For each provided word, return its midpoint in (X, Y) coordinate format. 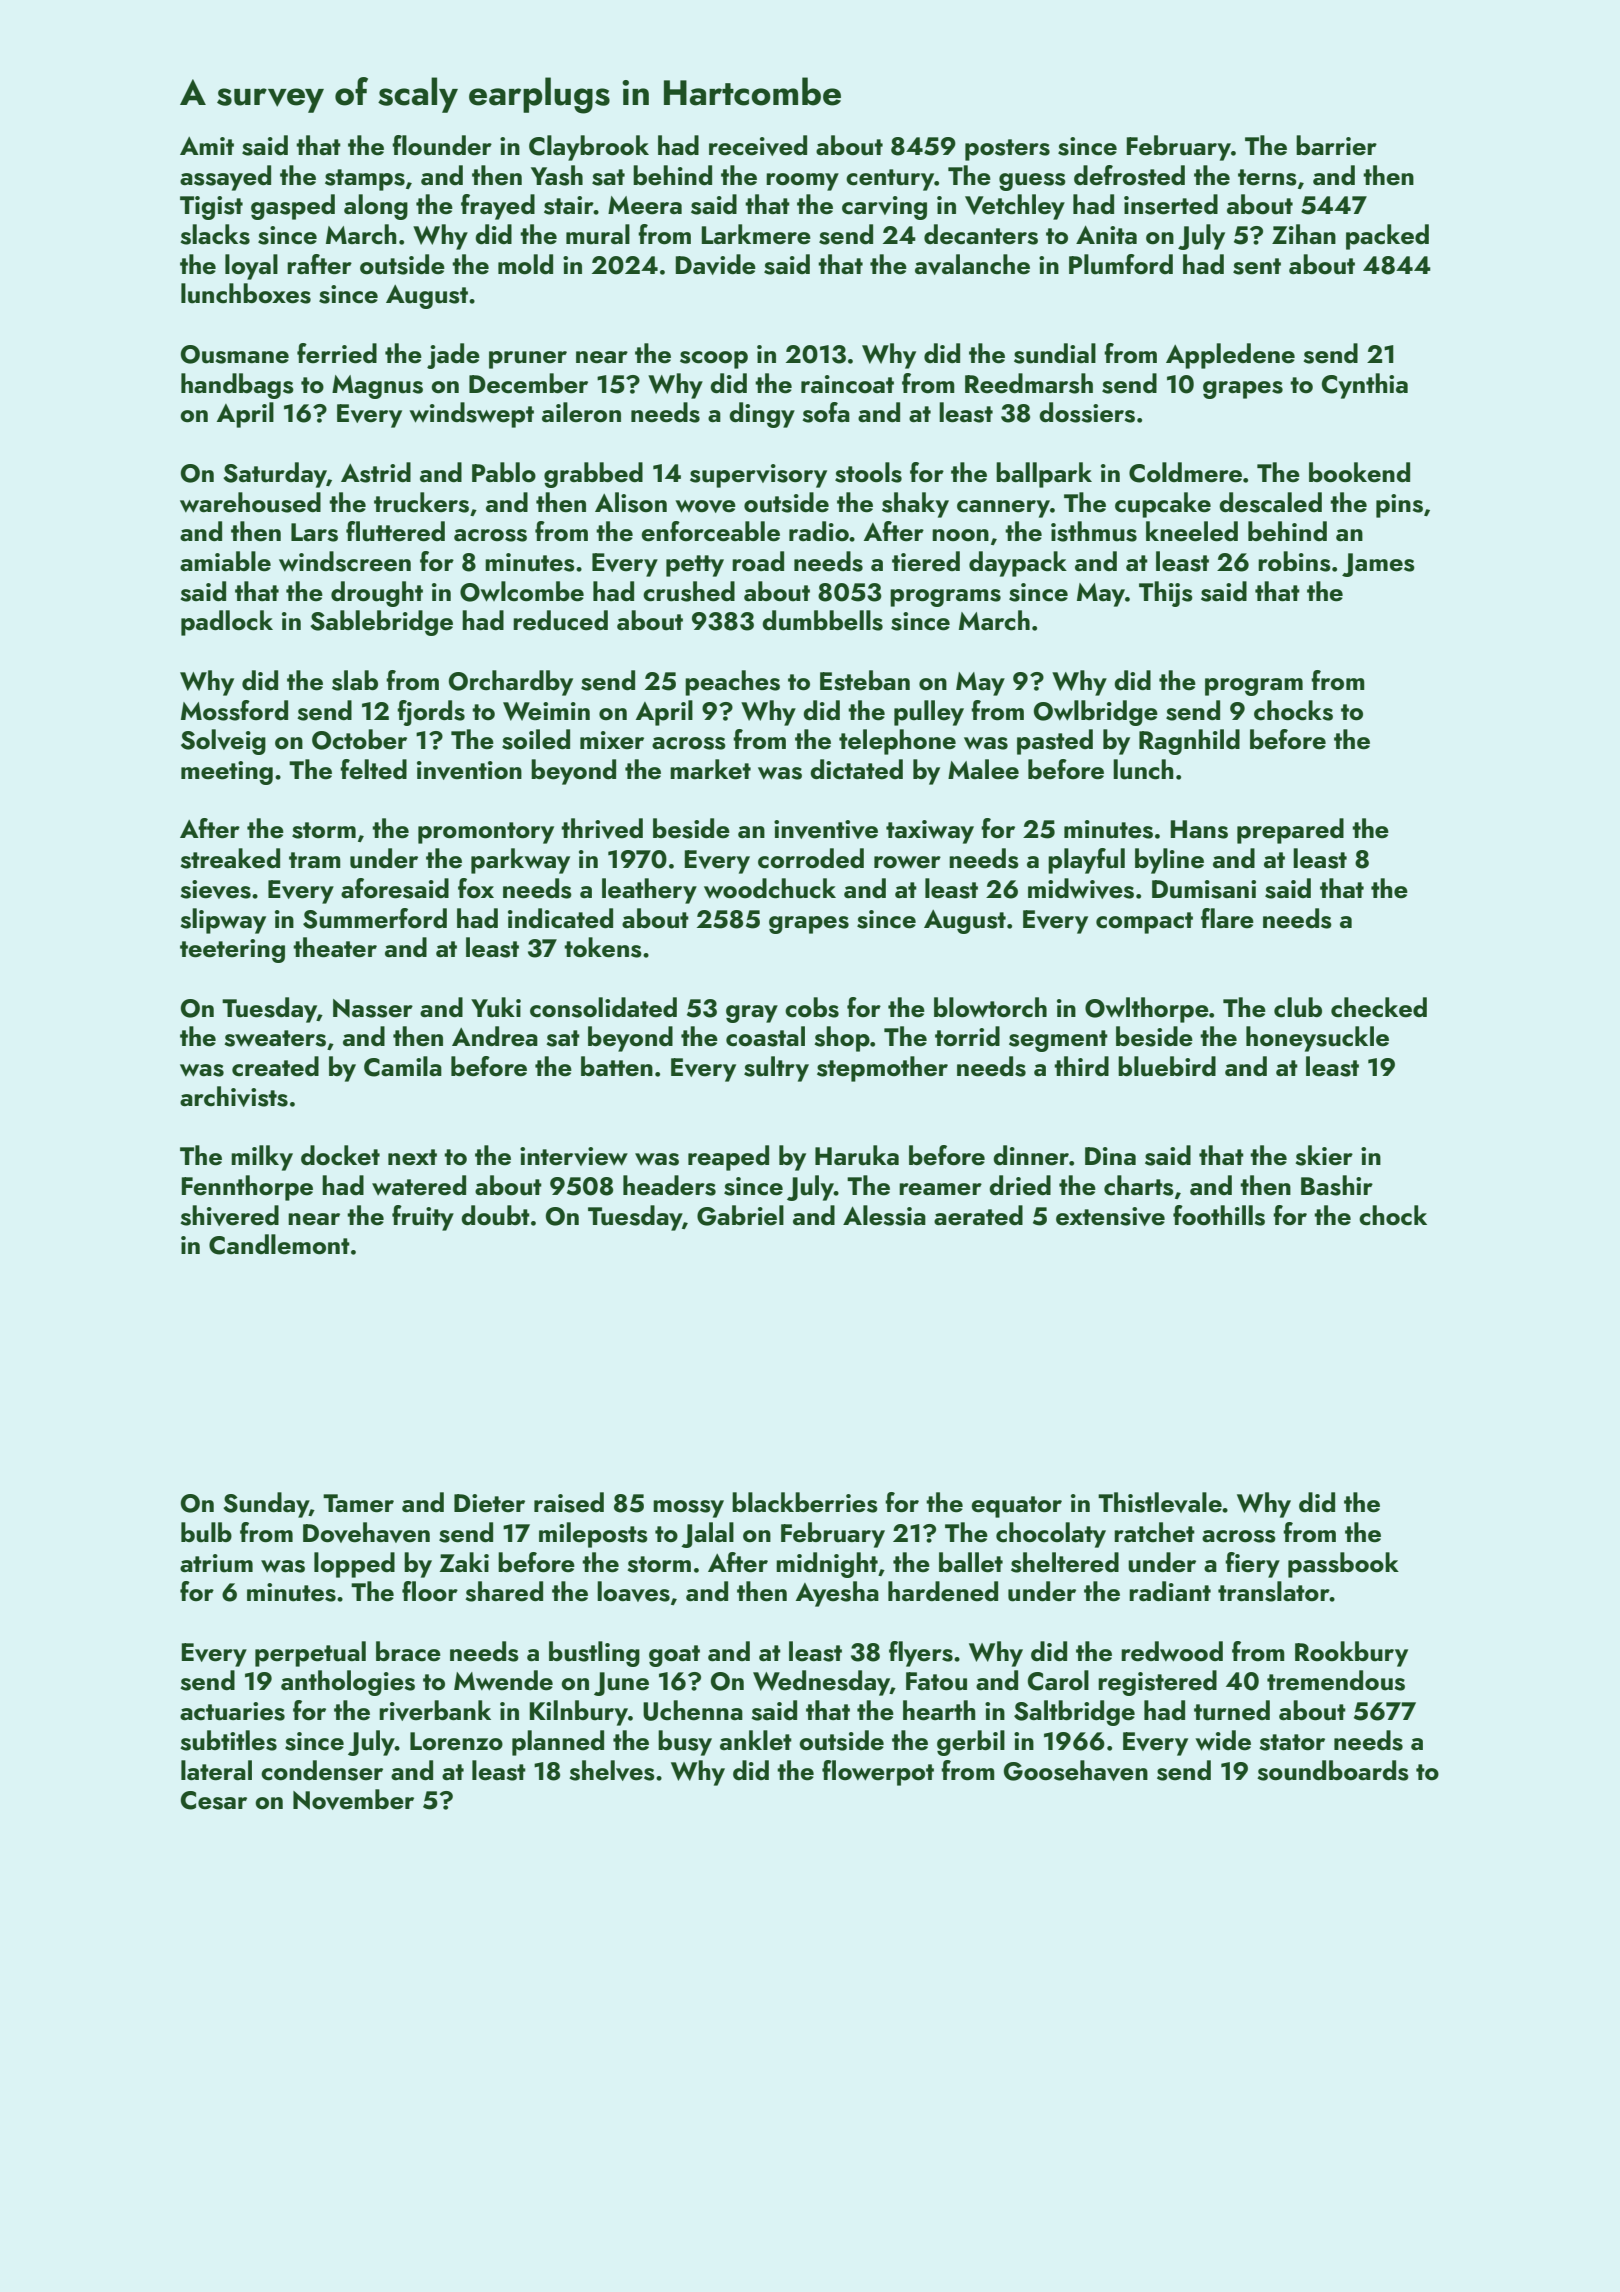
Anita (1106, 234)
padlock (227, 623)
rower (907, 862)
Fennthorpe (247, 1188)
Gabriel (740, 1215)
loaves (633, 1591)
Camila (403, 1066)
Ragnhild (1189, 742)
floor (430, 1591)
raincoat (847, 384)
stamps (365, 180)
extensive (1110, 1216)
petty (695, 566)
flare (1227, 918)
